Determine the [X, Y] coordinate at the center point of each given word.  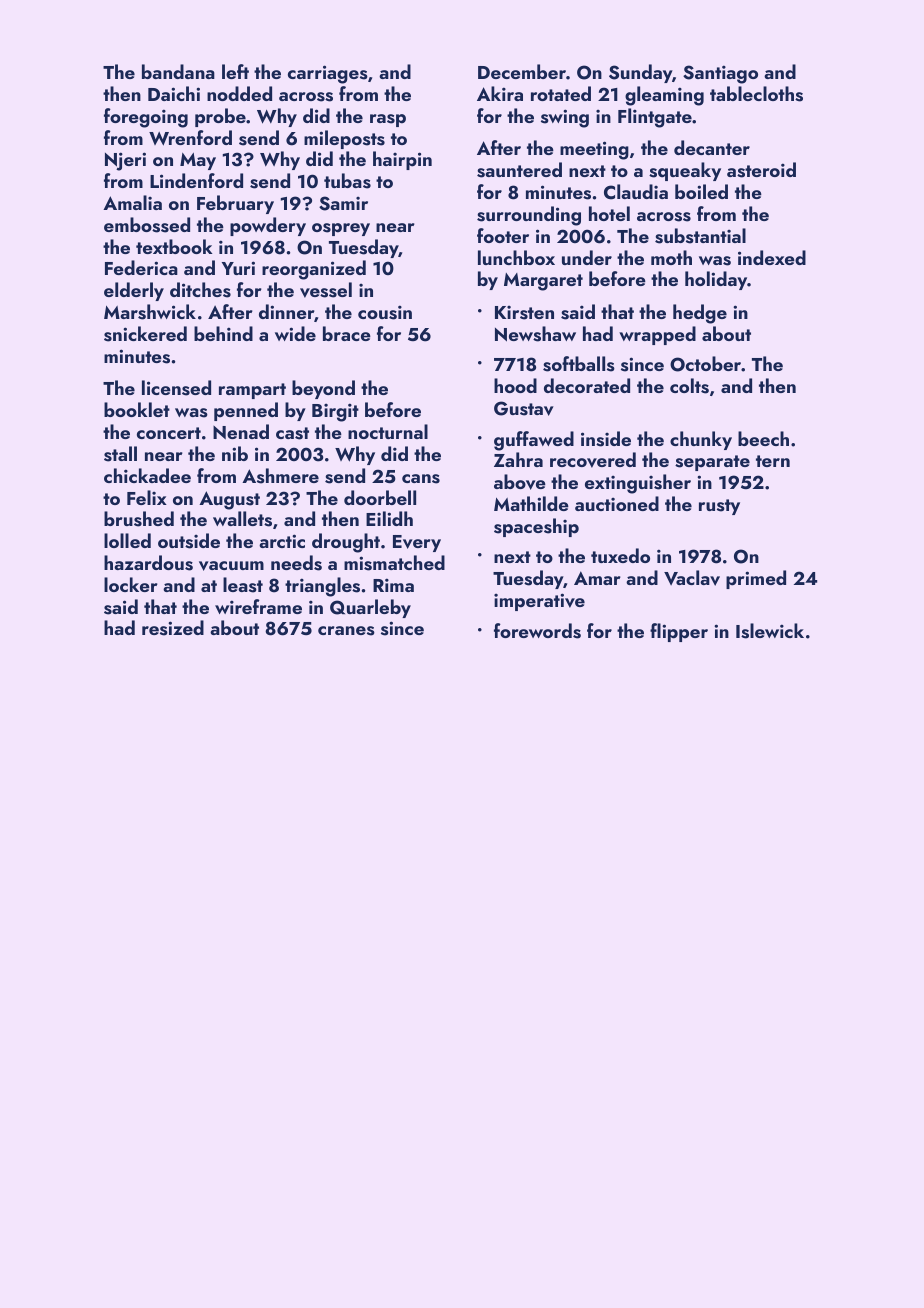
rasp [388, 120]
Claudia [636, 192]
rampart [252, 391]
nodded [239, 93]
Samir [343, 203]
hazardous [148, 563]
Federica [141, 267]
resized [173, 628]
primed [756, 579]
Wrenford [190, 138]
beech [763, 438]
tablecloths [756, 94]
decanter [712, 147]
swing [565, 118]
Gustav [524, 408]
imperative [539, 602]
